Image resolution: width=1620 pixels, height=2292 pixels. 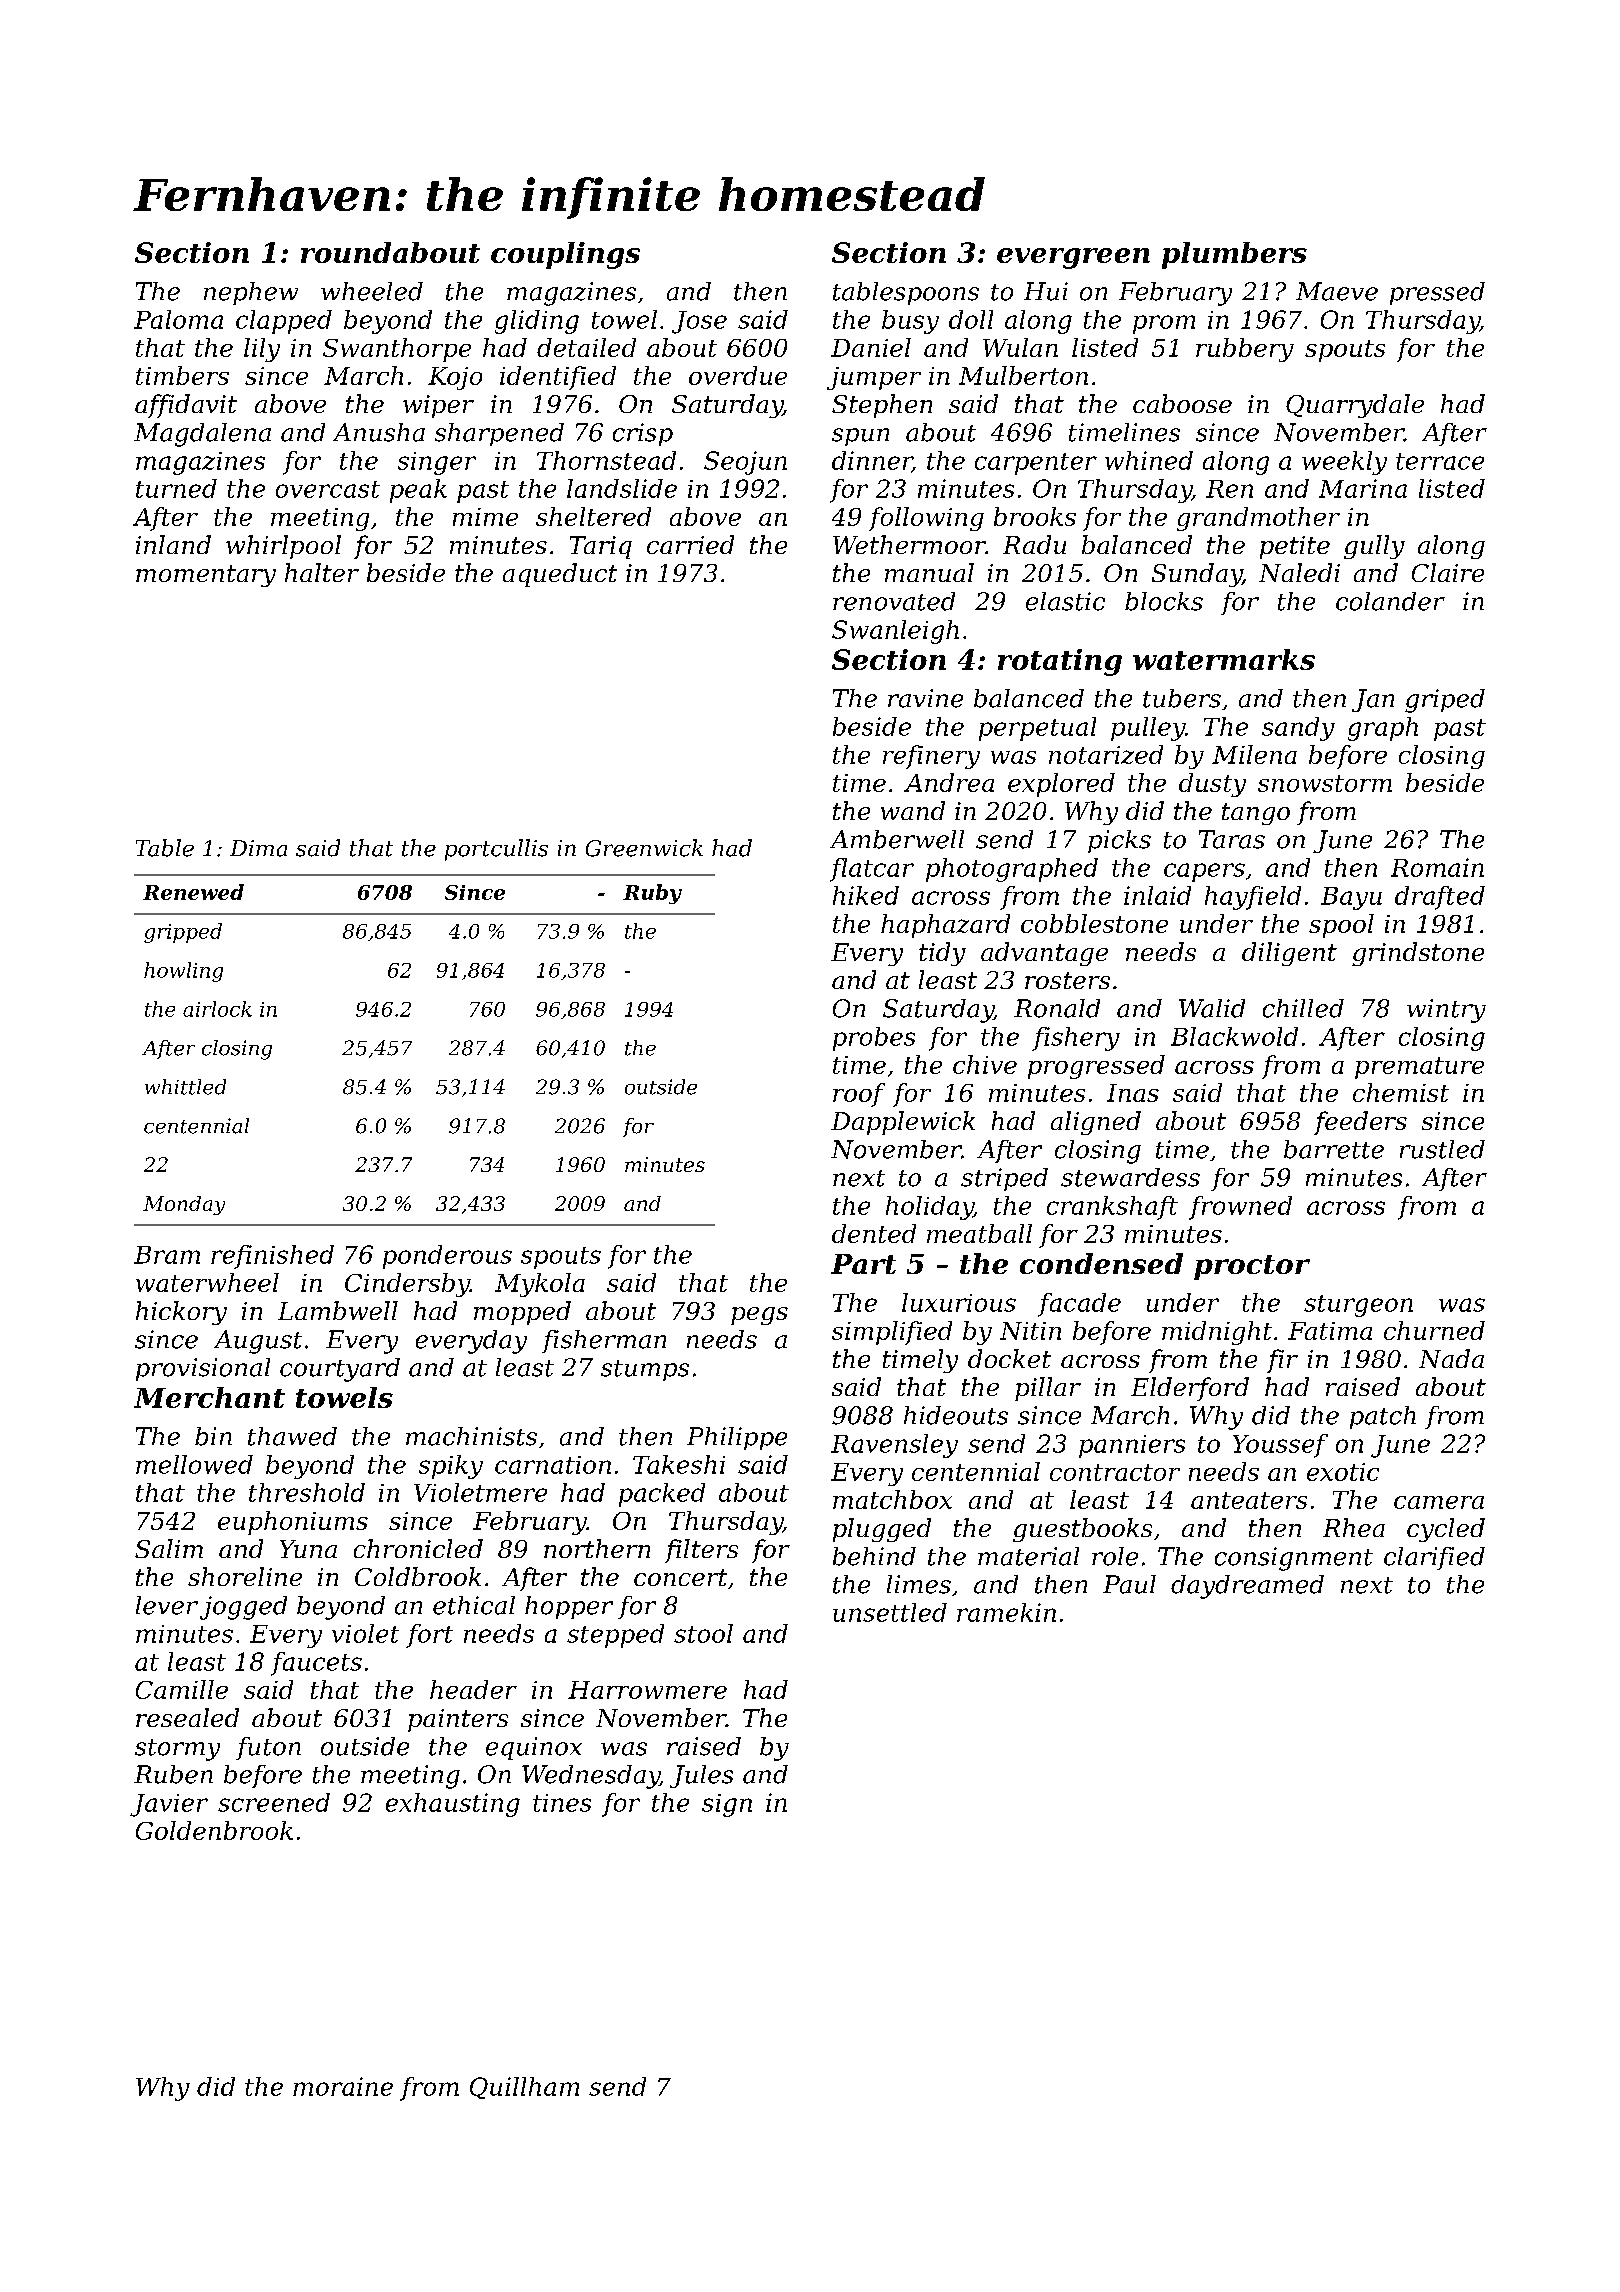 What do you see at coordinates (866, 895) in the screenshot?
I see `hiked` at bounding box center [866, 895].
